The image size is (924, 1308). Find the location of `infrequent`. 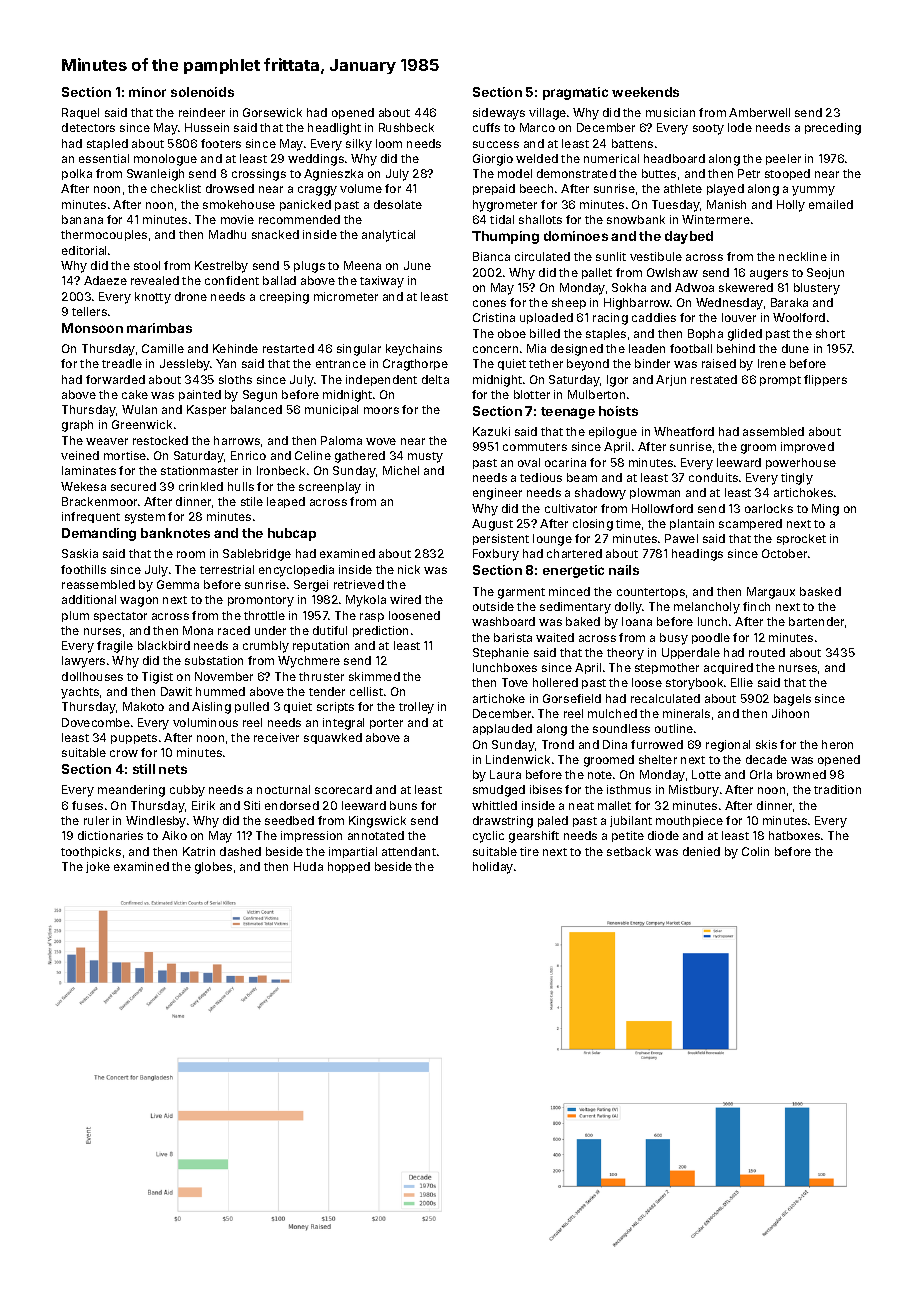

infrequent is located at coordinates (91, 517).
